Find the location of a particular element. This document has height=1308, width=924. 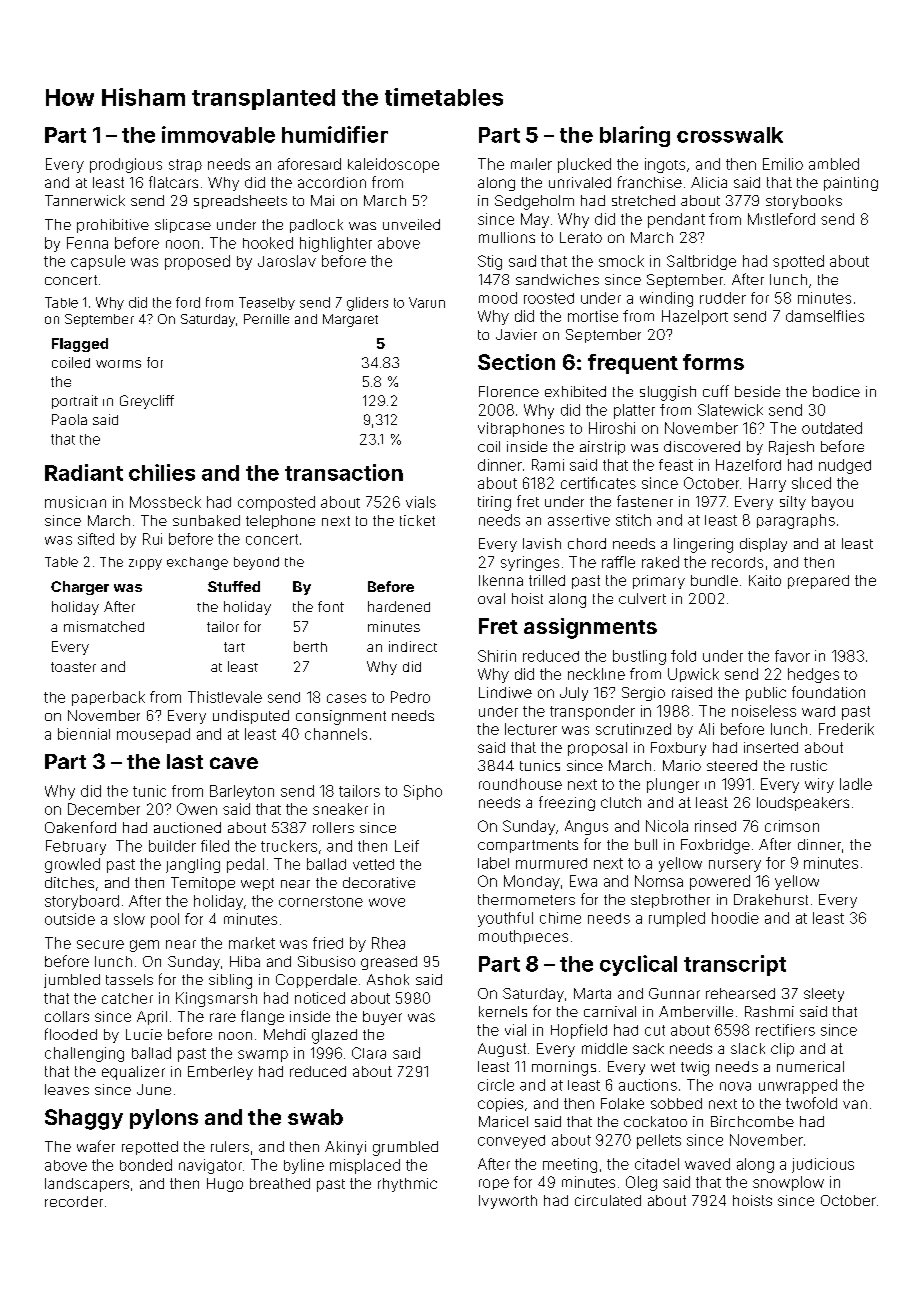

Kaito is located at coordinates (765, 580).
